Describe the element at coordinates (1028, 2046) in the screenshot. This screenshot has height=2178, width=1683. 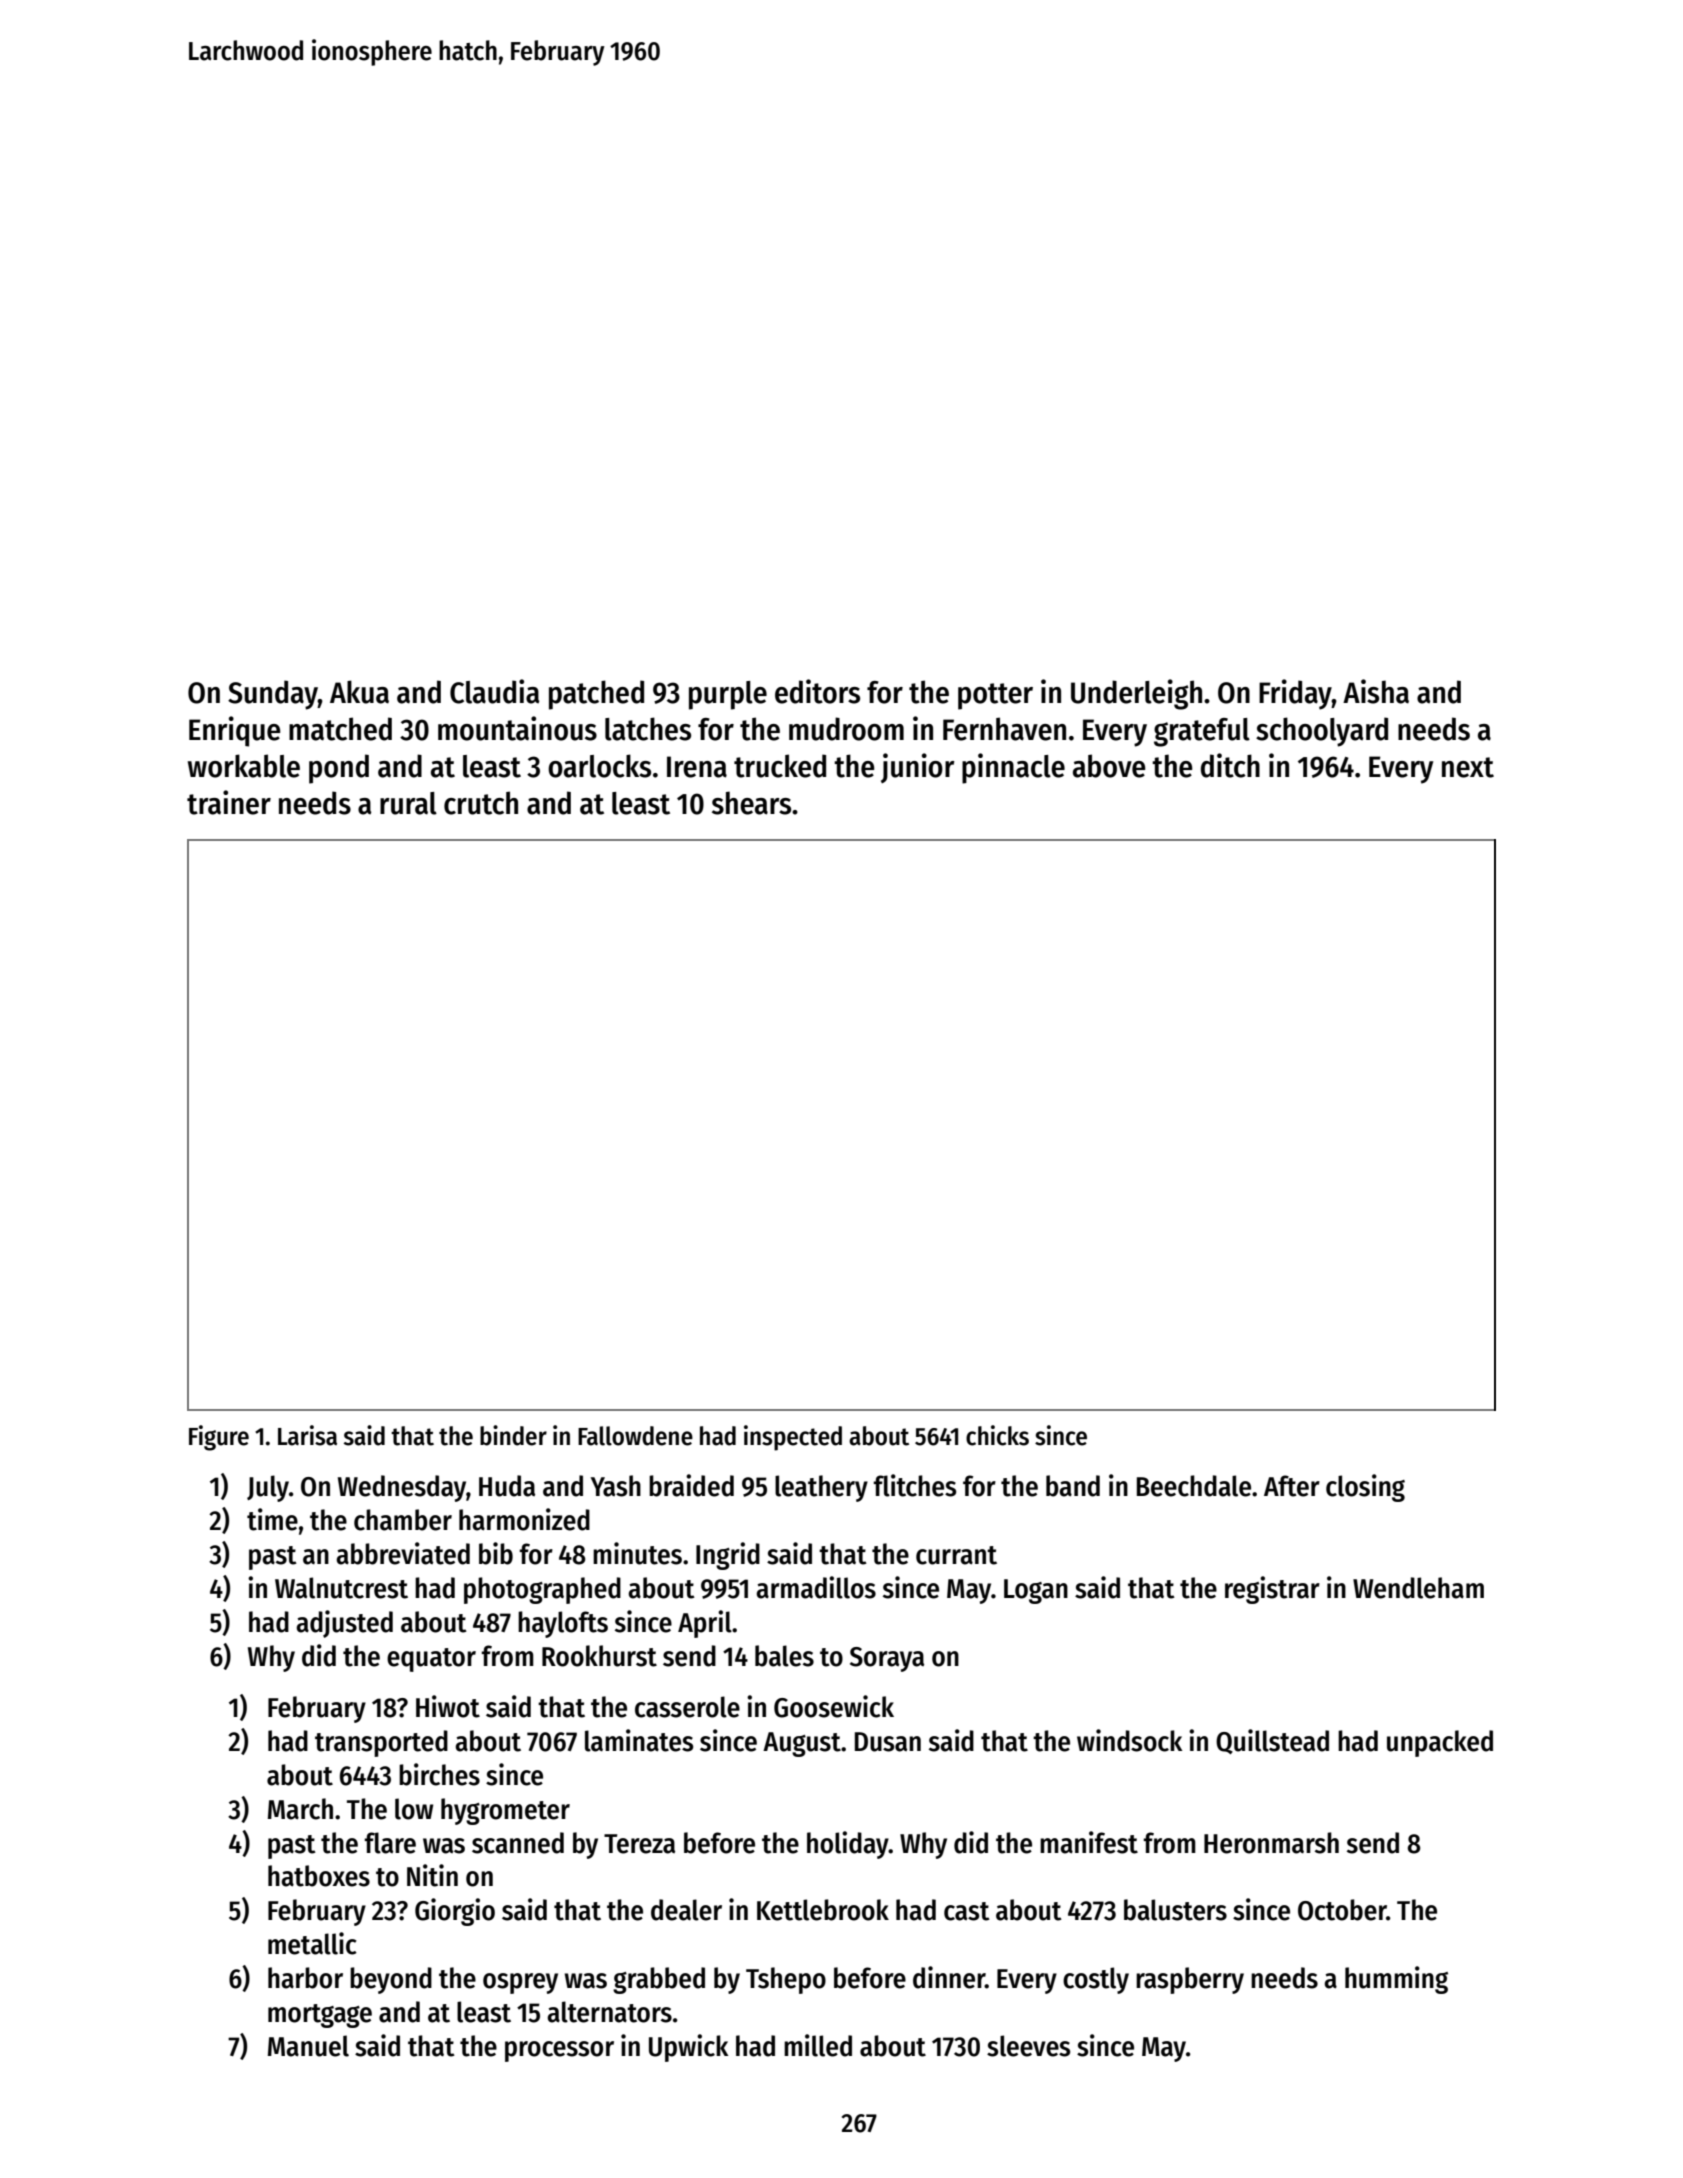
I see `sleeves` at that location.
